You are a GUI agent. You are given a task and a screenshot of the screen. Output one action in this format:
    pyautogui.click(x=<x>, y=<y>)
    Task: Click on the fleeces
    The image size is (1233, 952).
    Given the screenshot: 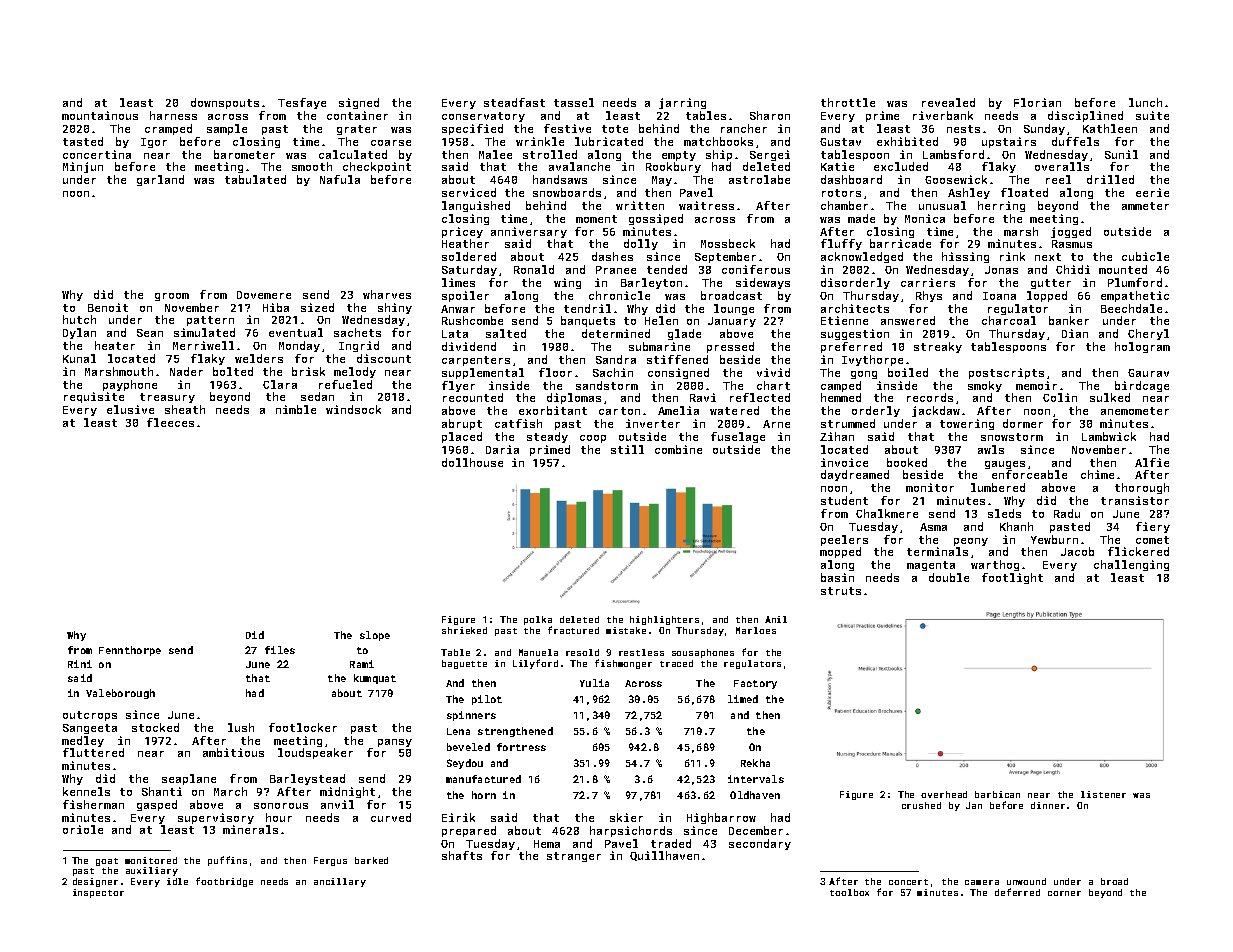 What is the action you would take?
    pyautogui.click(x=170, y=422)
